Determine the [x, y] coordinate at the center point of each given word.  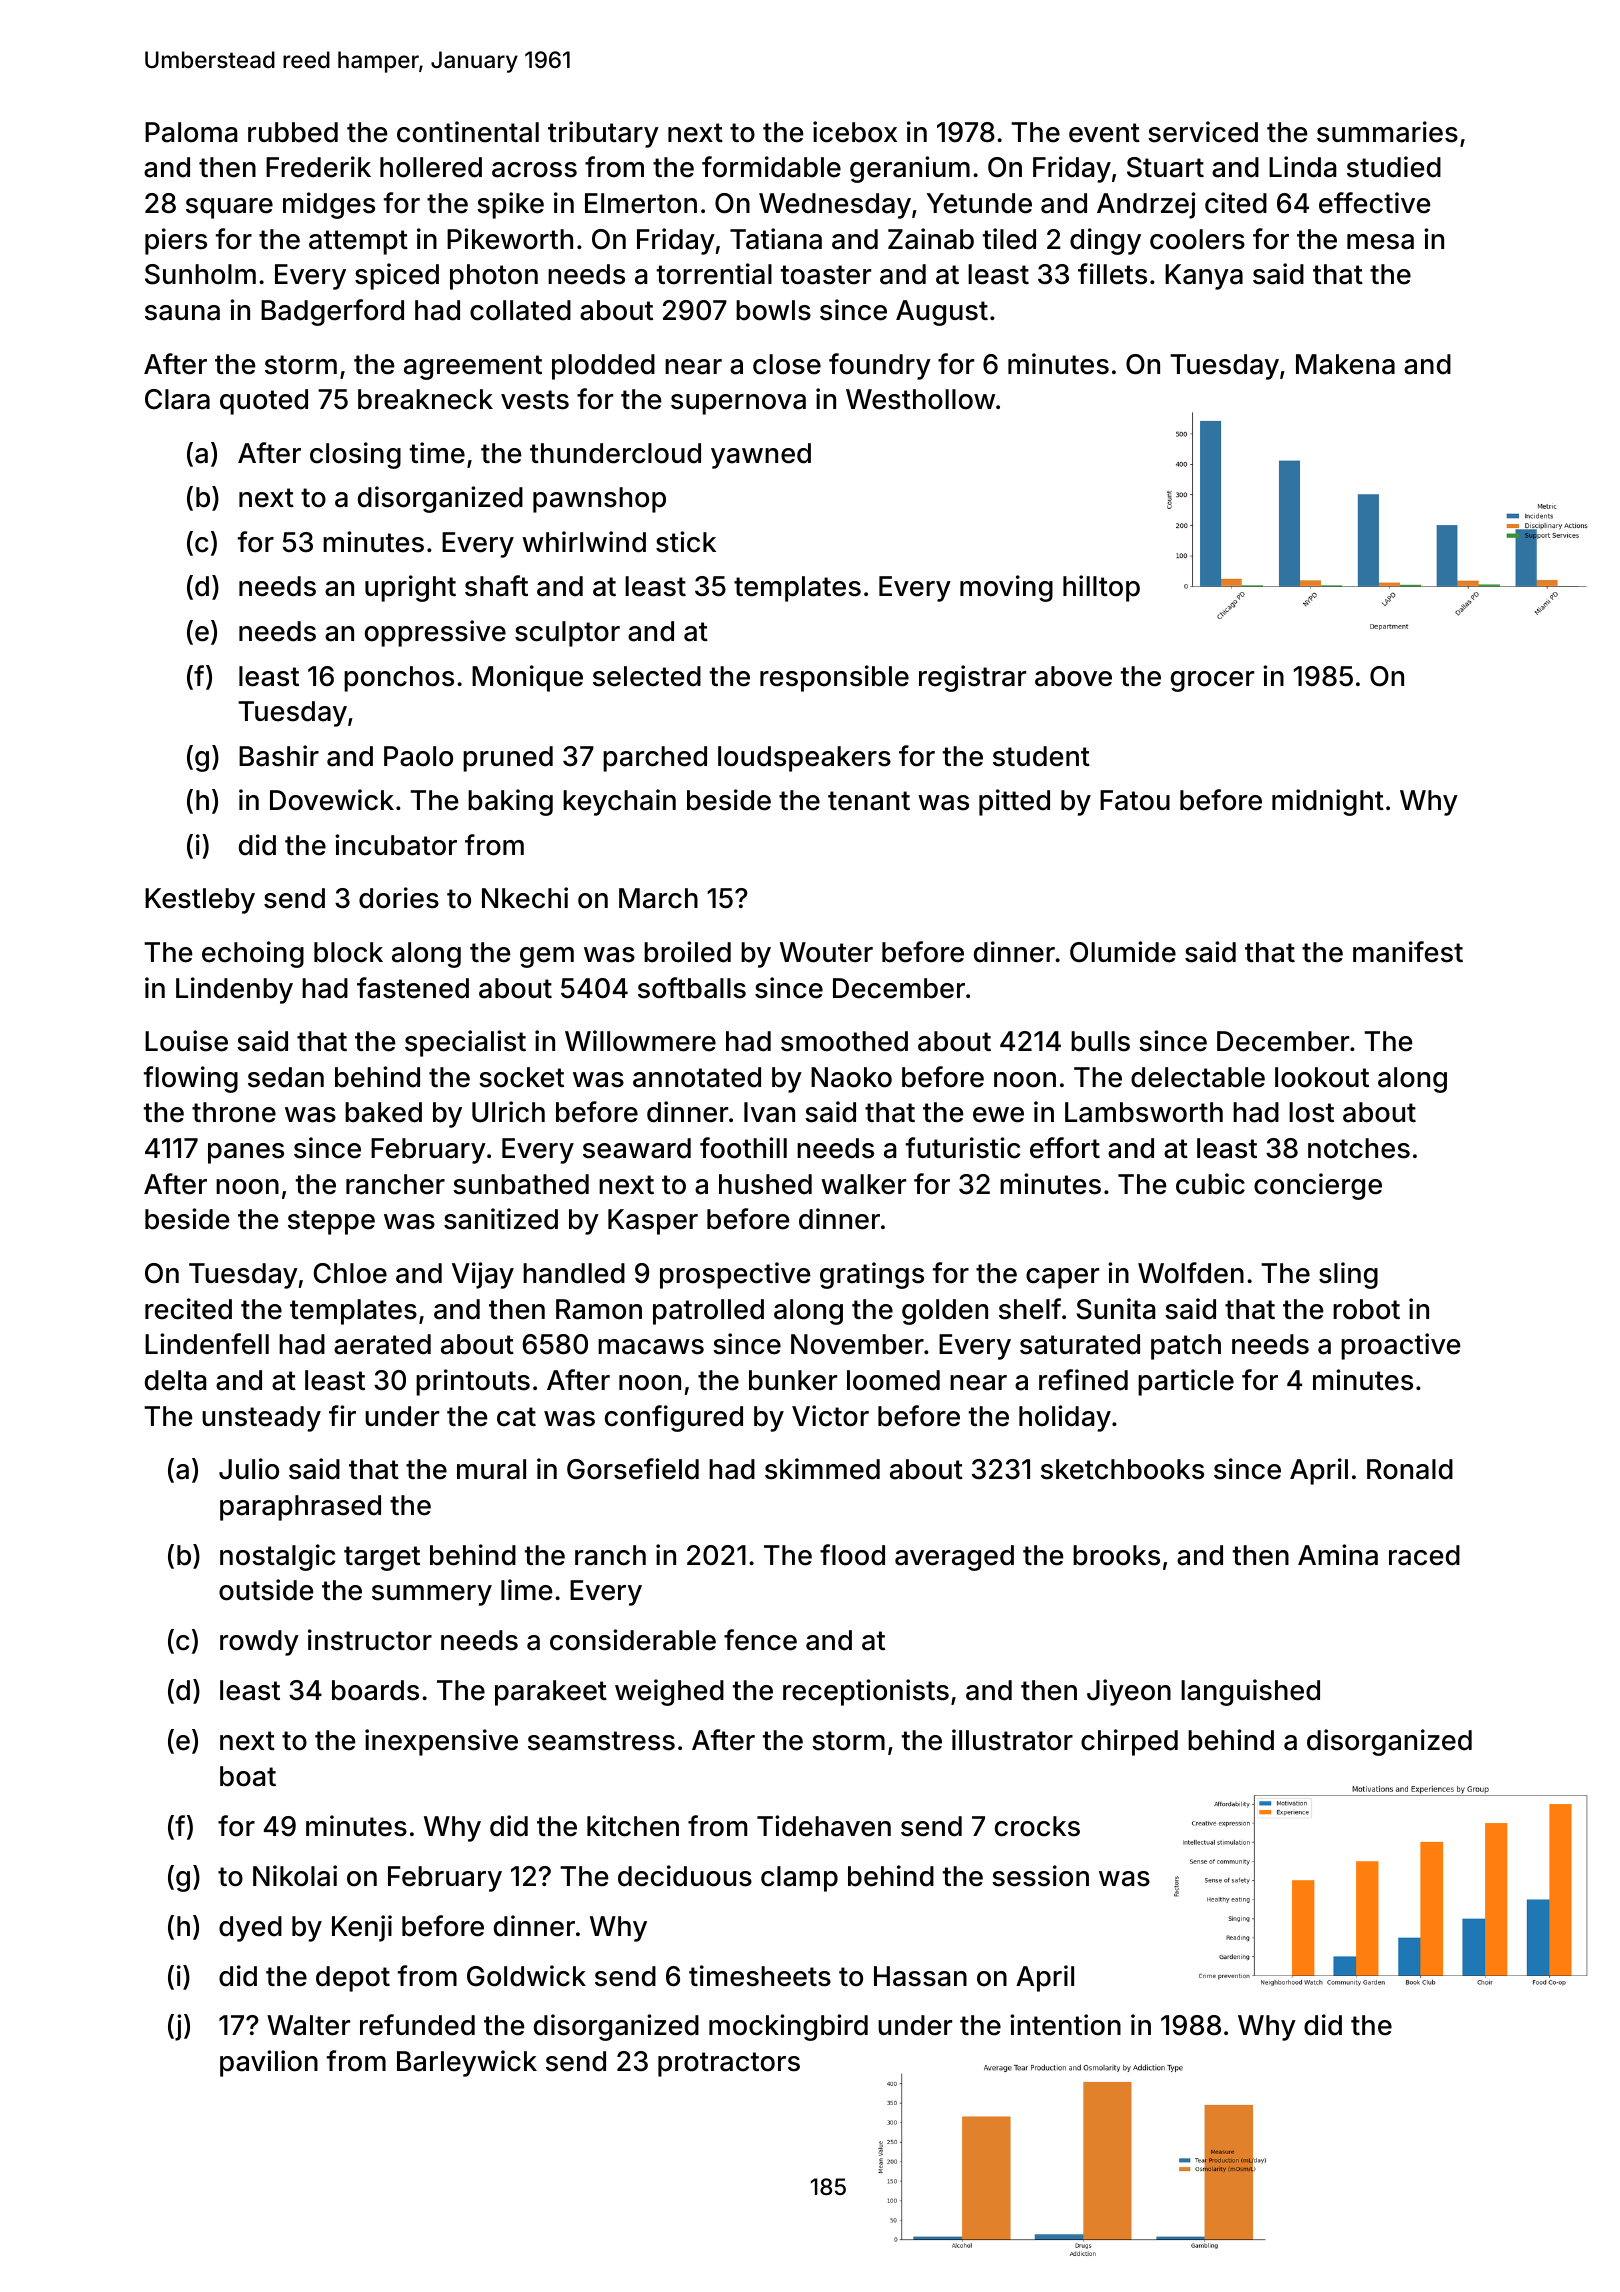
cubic [1210, 1184]
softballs [692, 988]
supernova [738, 404]
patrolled [708, 1312]
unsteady [261, 1419]
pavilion [269, 2063]
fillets [1112, 274]
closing [355, 455]
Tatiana [776, 239]
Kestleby [200, 901]
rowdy [259, 1643]
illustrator [1012, 1740]
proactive [1400, 1346]
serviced [1203, 132]
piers [176, 241]
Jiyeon [1129, 1692]
